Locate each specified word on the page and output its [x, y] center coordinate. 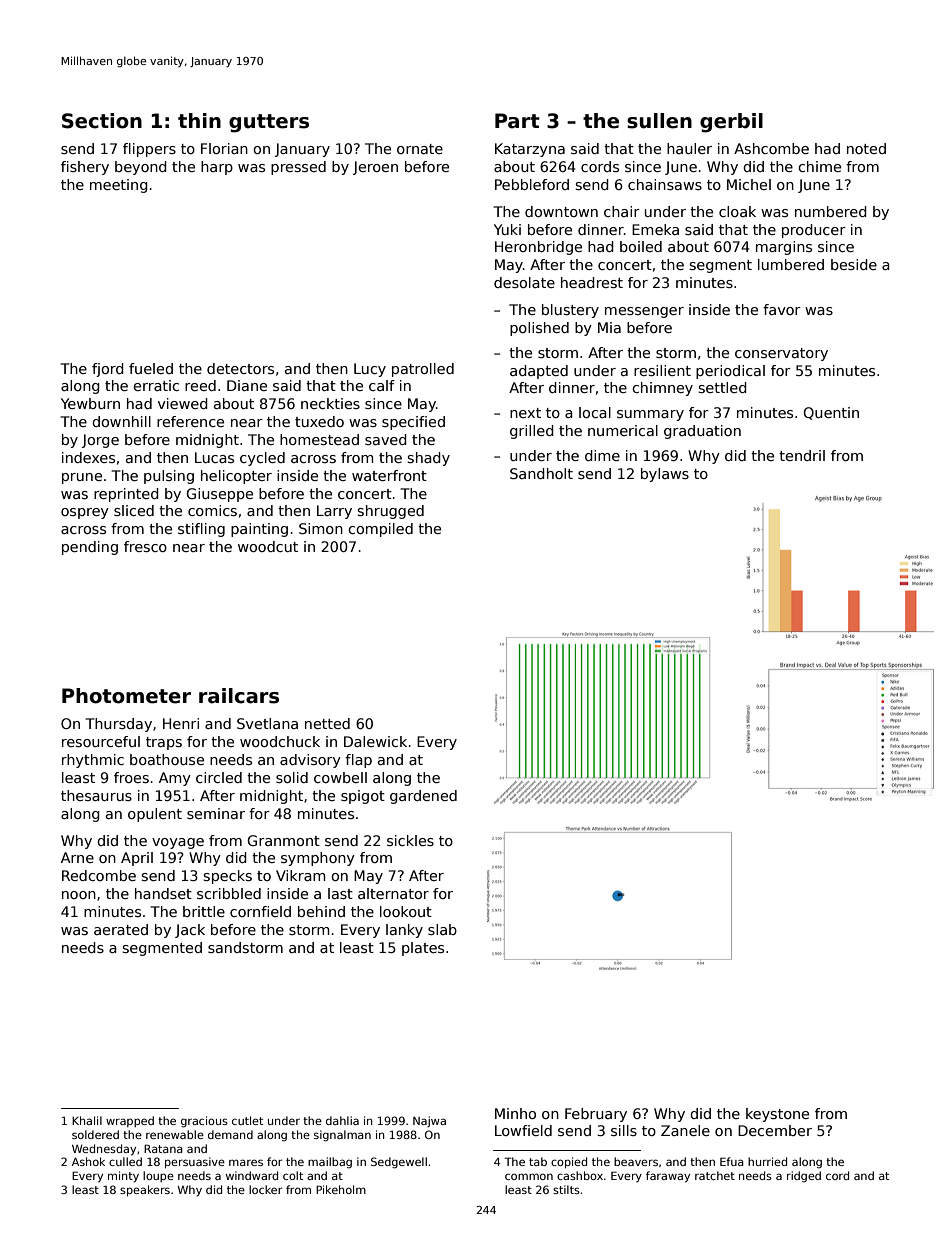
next [525, 413]
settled [722, 387]
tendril [802, 455]
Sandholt [541, 473]
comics [212, 510]
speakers [145, 1190]
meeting [119, 186]
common [529, 1176]
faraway [668, 1177]
